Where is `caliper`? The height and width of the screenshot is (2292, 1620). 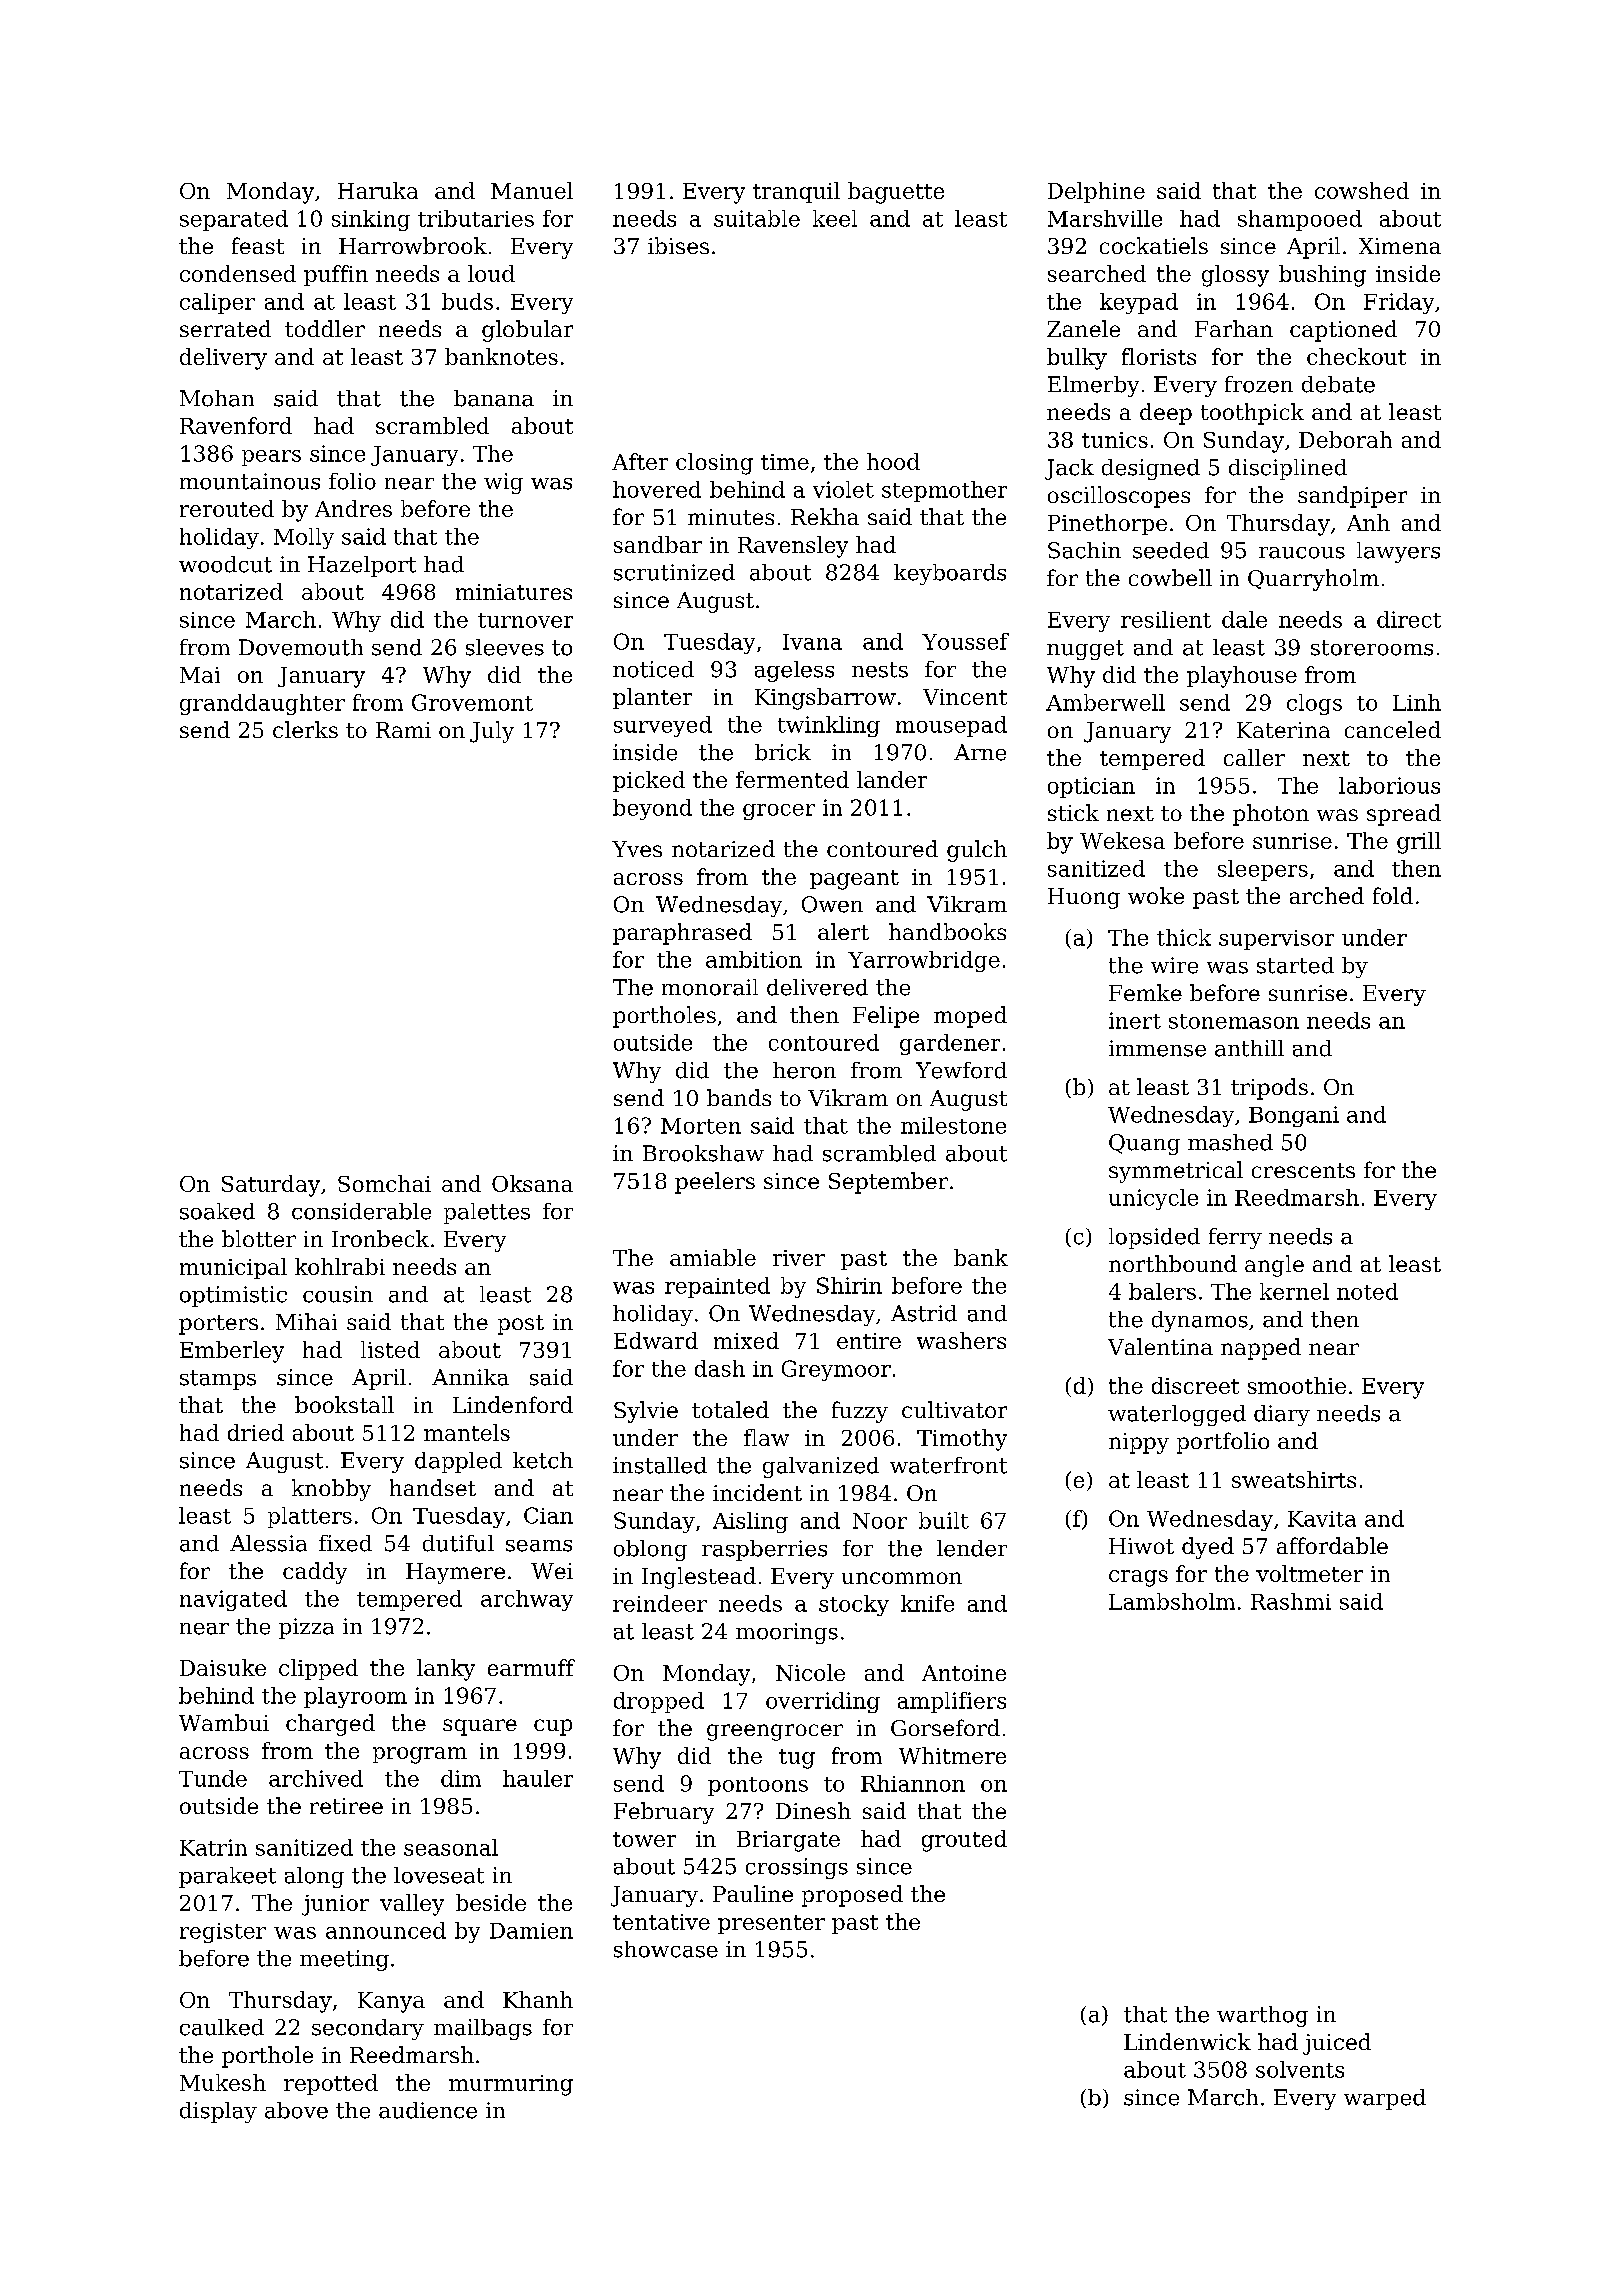 caliper is located at coordinates (217, 303).
